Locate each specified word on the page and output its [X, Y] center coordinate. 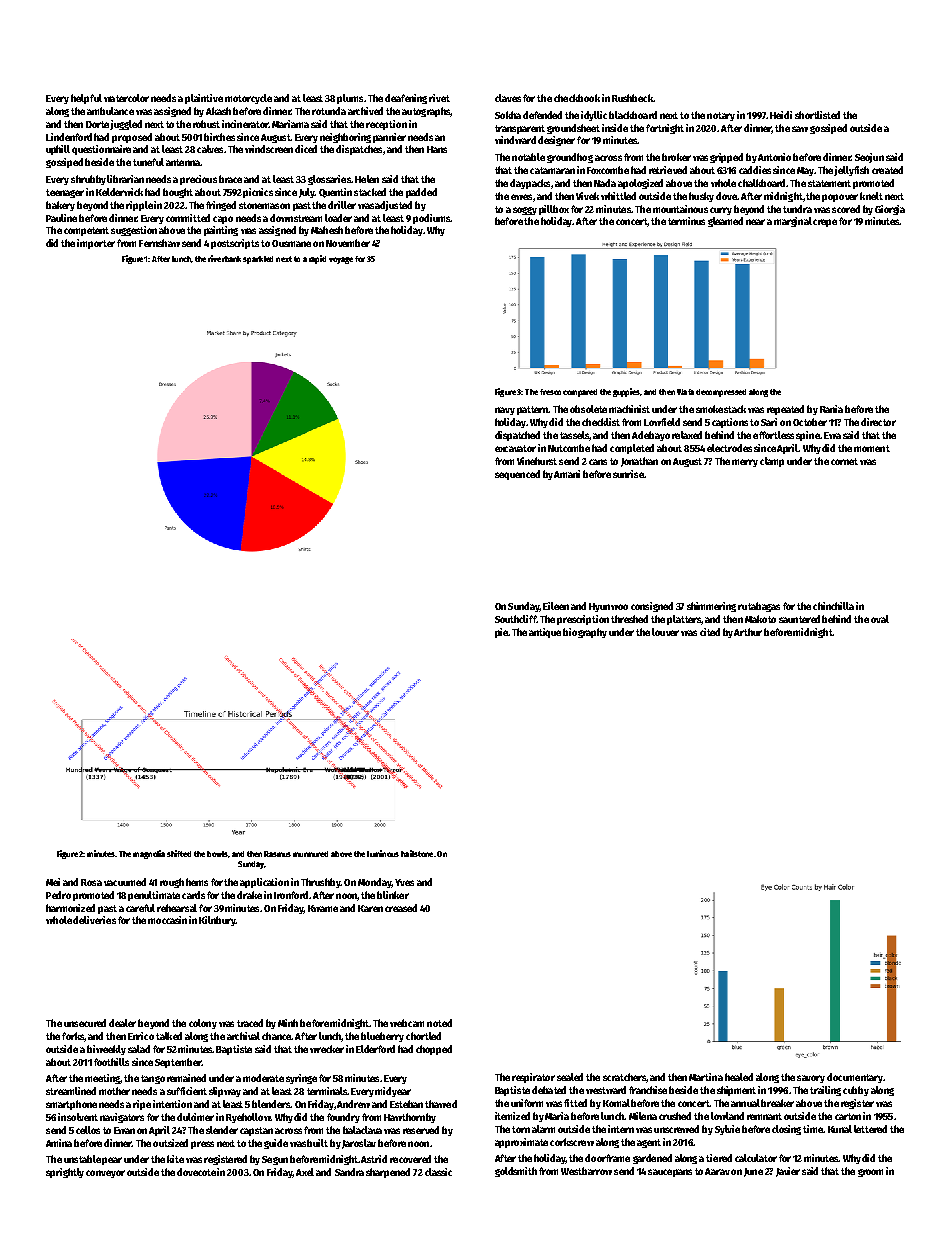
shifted [179, 853]
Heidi [781, 115]
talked [169, 1036]
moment [872, 448]
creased [401, 908]
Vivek [587, 196]
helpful [86, 99]
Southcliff [516, 619]
